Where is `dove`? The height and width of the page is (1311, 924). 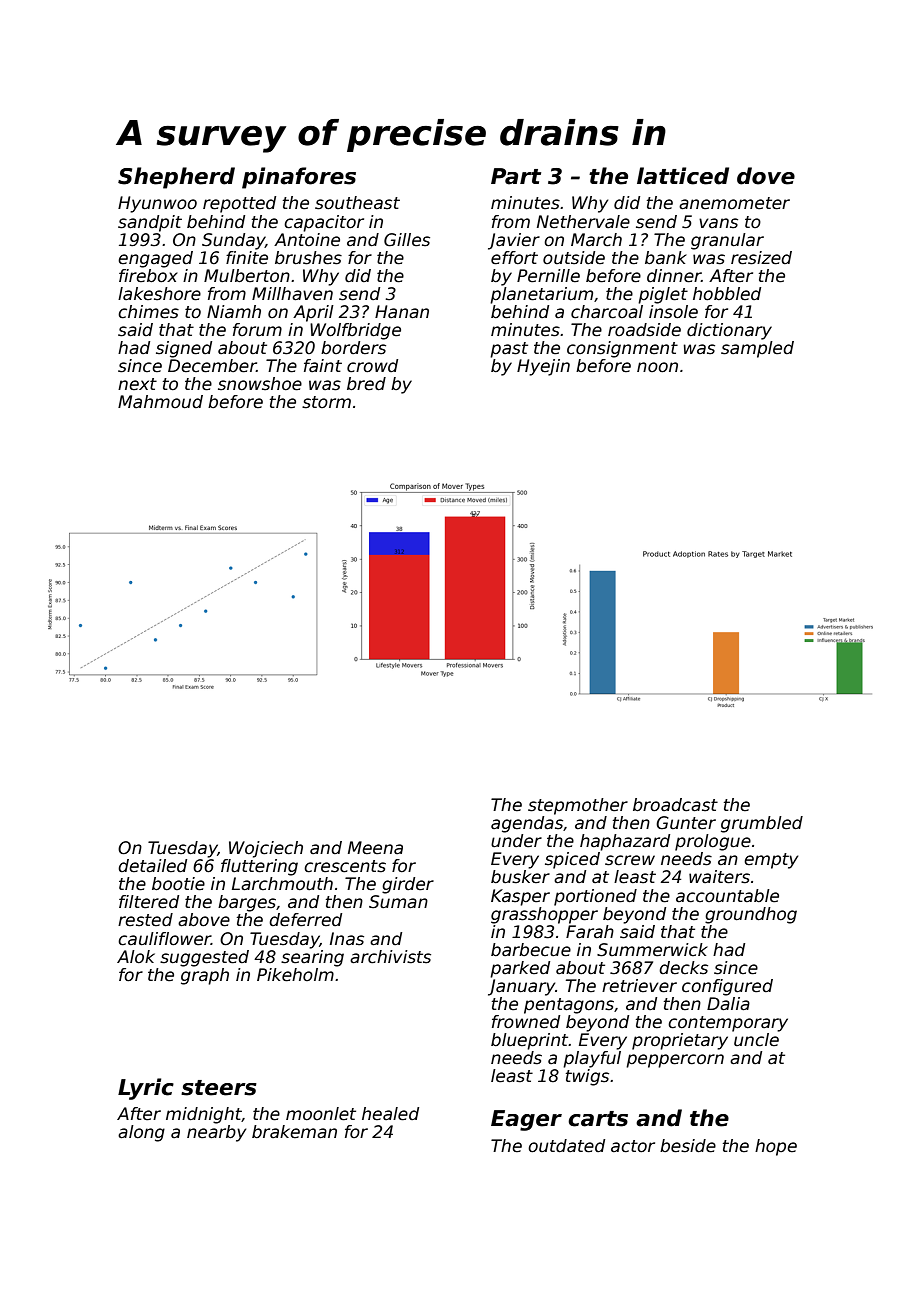
dove is located at coordinates (766, 176).
